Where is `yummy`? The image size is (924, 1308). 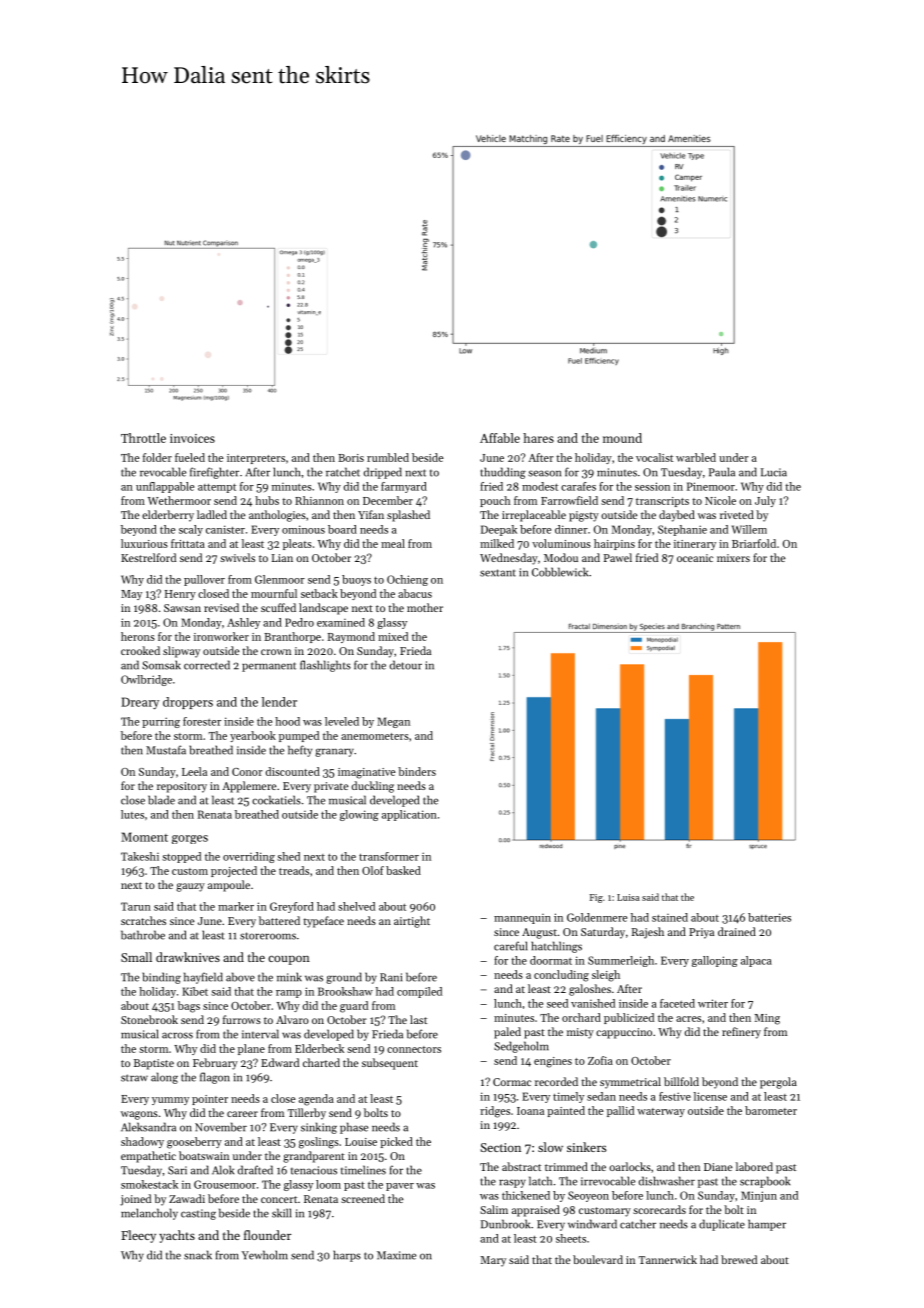 yummy is located at coordinates (170, 1101).
